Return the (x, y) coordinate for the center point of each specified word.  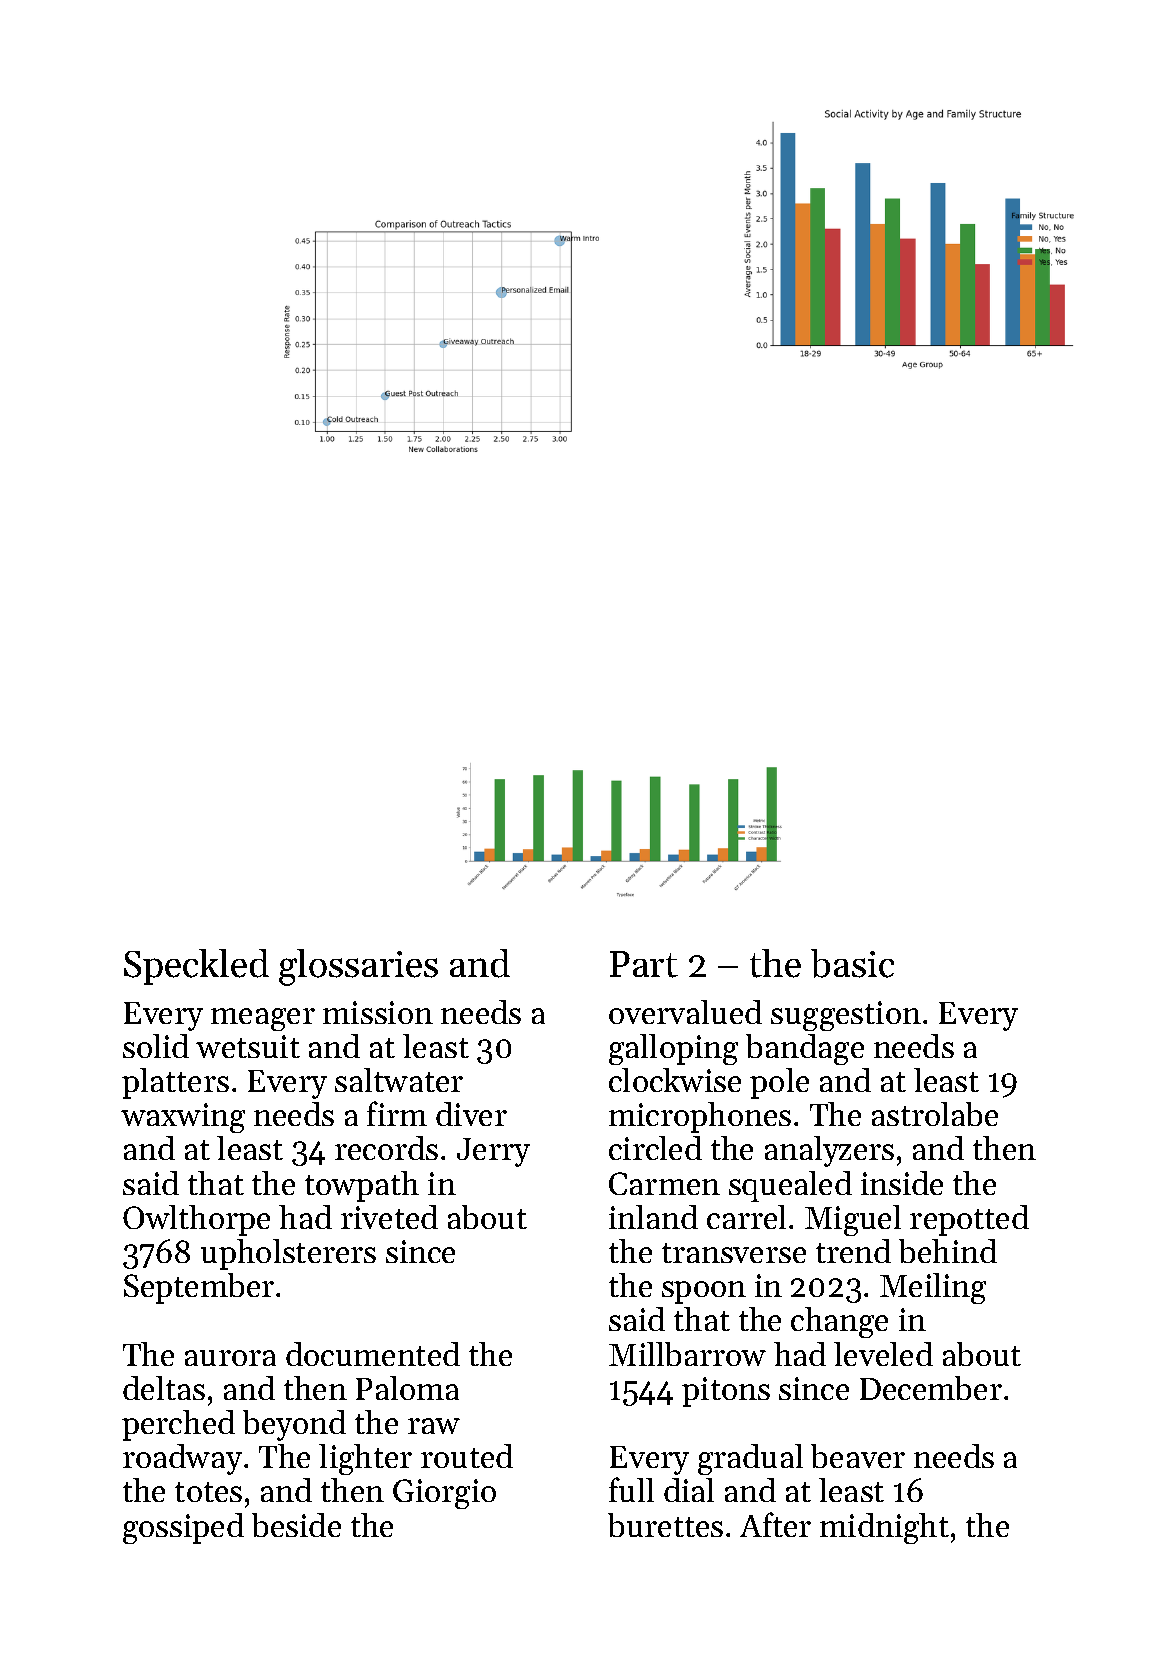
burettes (665, 1525)
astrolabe (935, 1114)
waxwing (183, 1118)
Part (644, 964)
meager (263, 1019)
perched (178, 1425)
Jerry (493, 1152)
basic (852, 963)
